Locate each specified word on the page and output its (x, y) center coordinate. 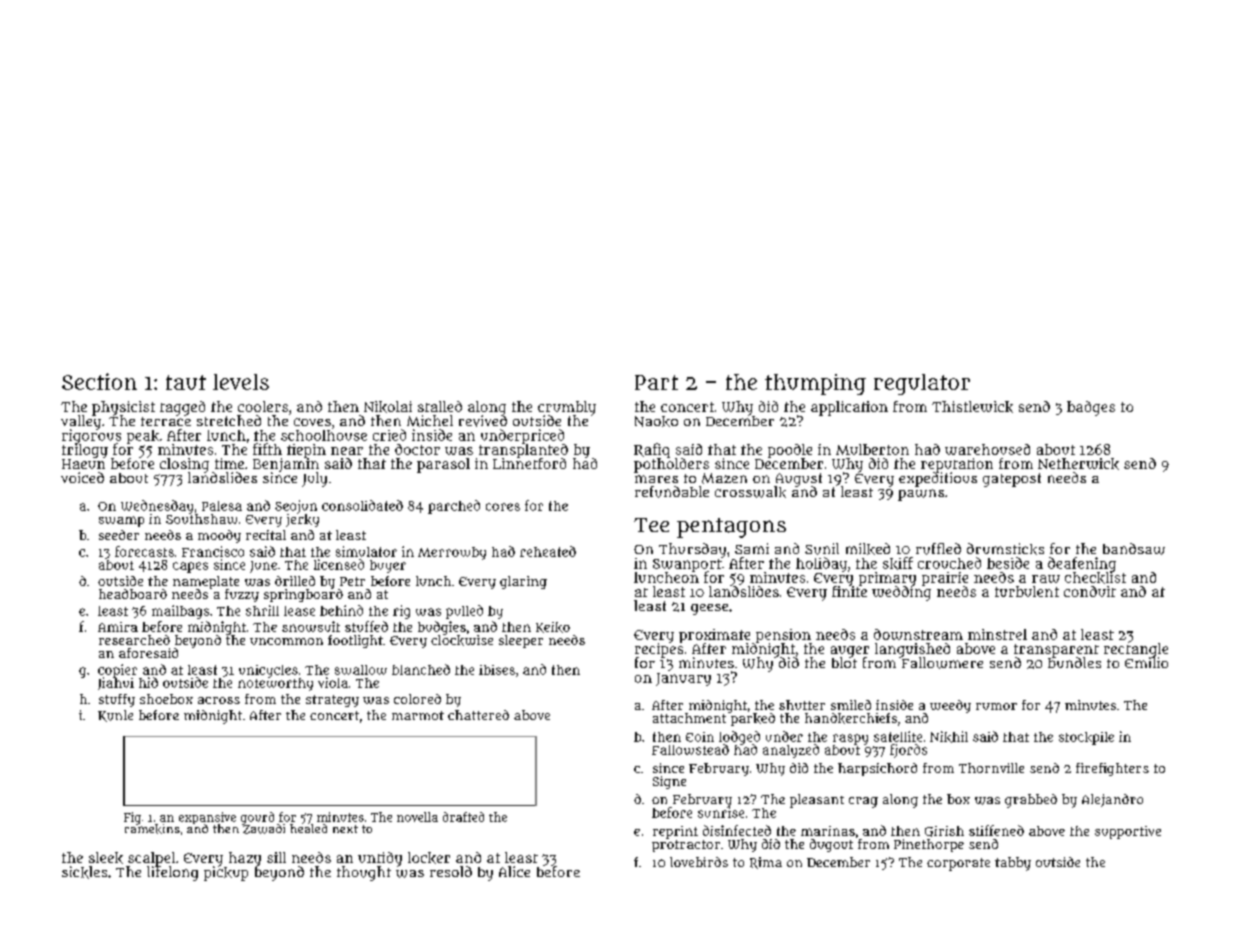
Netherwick (1078, 464)
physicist (123, 408)
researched (134, 640)
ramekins (152, 829)
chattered (478, 715)
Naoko (656, 421)
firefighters (1112, 769)
